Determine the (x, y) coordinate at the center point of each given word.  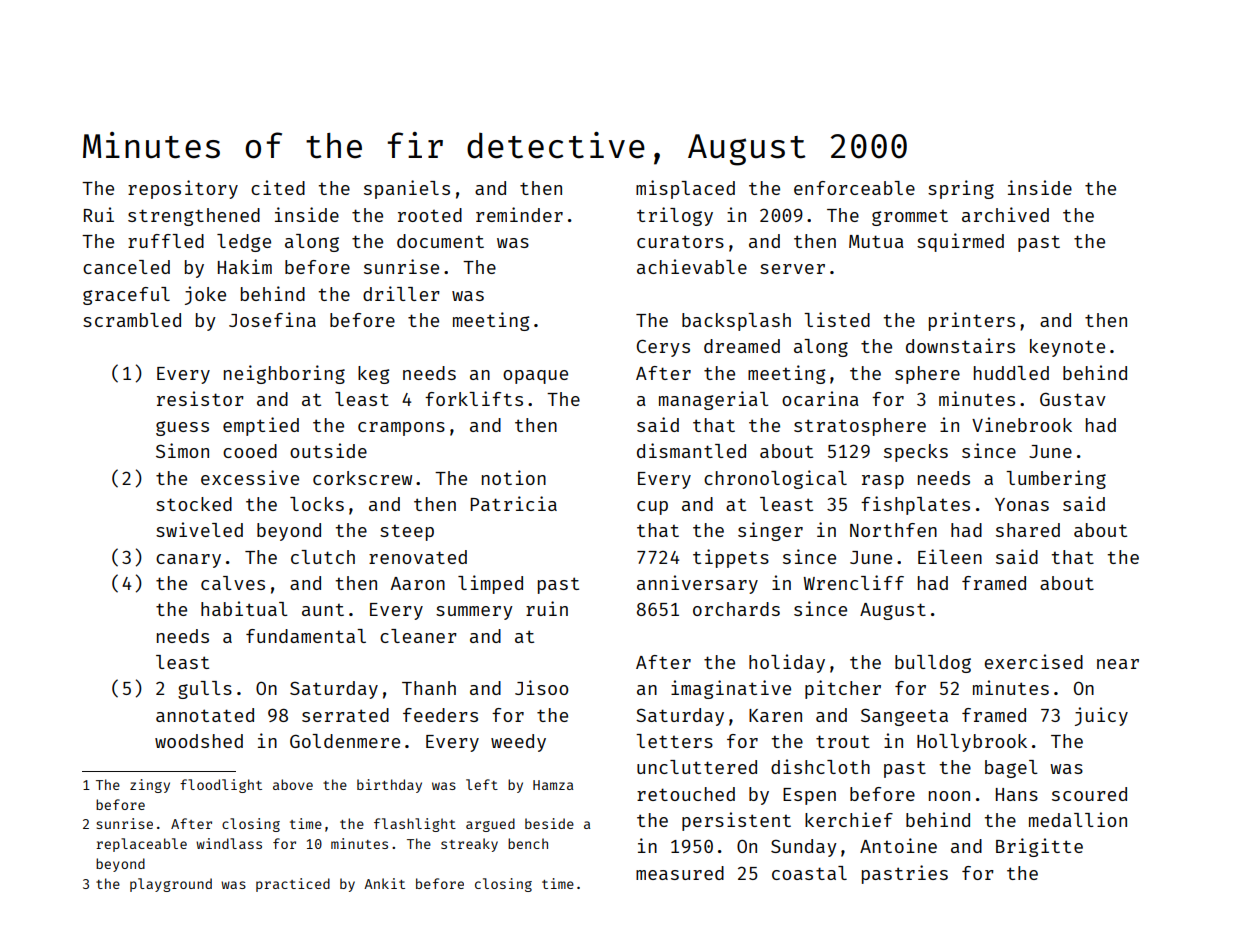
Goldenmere (345, 741)
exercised (1034, 661)
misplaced (685, 189)
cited (278, 187)
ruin (547, 608)
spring (961, 189)
